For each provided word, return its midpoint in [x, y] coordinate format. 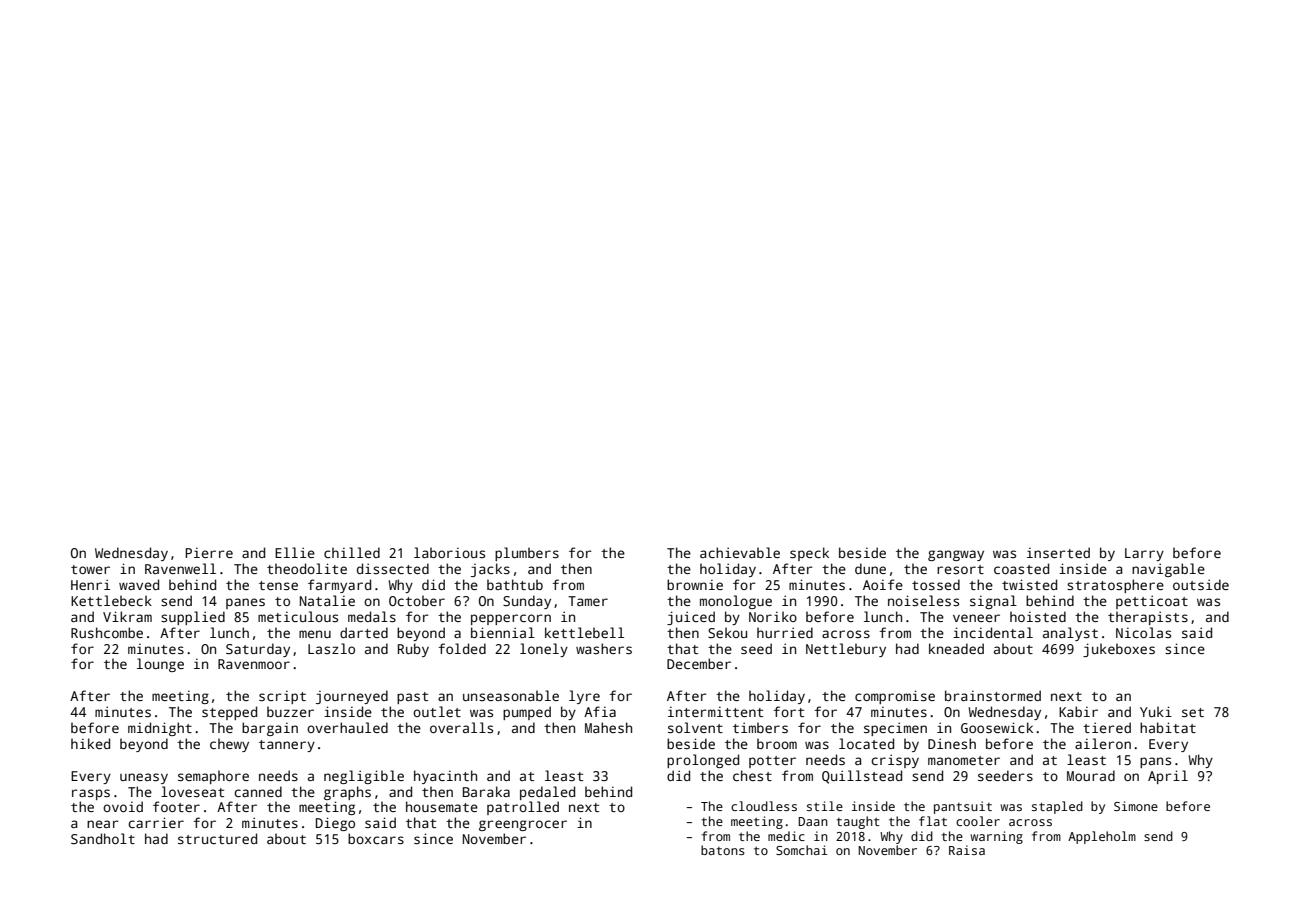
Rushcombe [107, 632]
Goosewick [997, 727]
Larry [1144, 554]
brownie [695, 584]
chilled [352, 552]
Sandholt [103, 838]
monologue [736, 602]
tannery [287, 746]
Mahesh [608, 727]
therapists [1148, 618]
